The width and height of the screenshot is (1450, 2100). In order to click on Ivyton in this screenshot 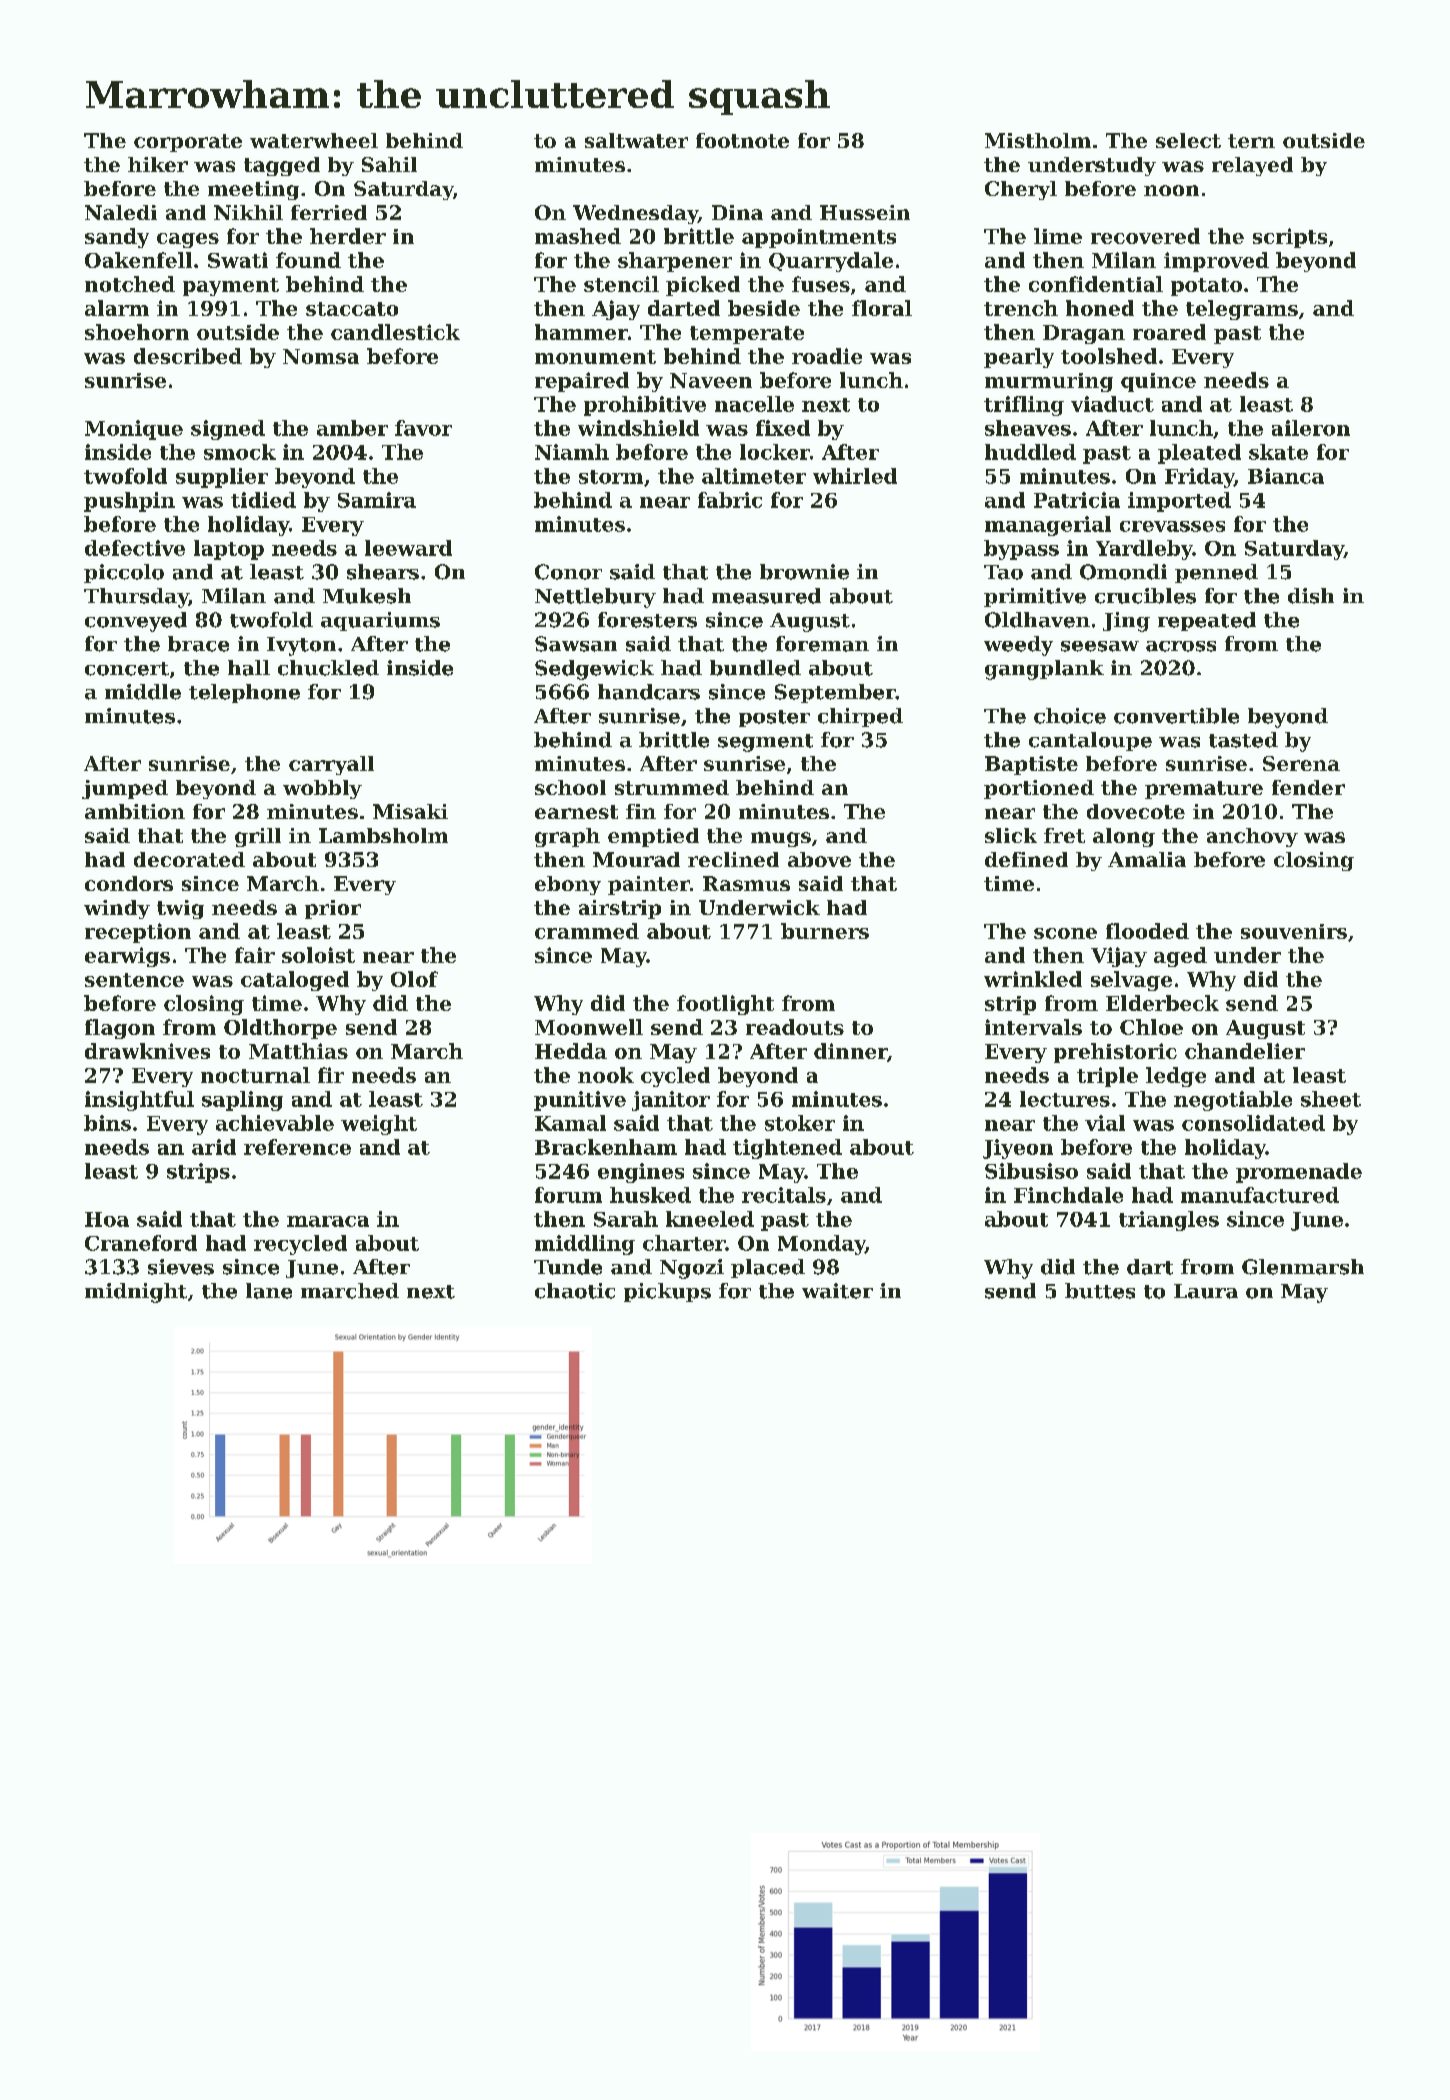, I will do `click(301, 646)`.
